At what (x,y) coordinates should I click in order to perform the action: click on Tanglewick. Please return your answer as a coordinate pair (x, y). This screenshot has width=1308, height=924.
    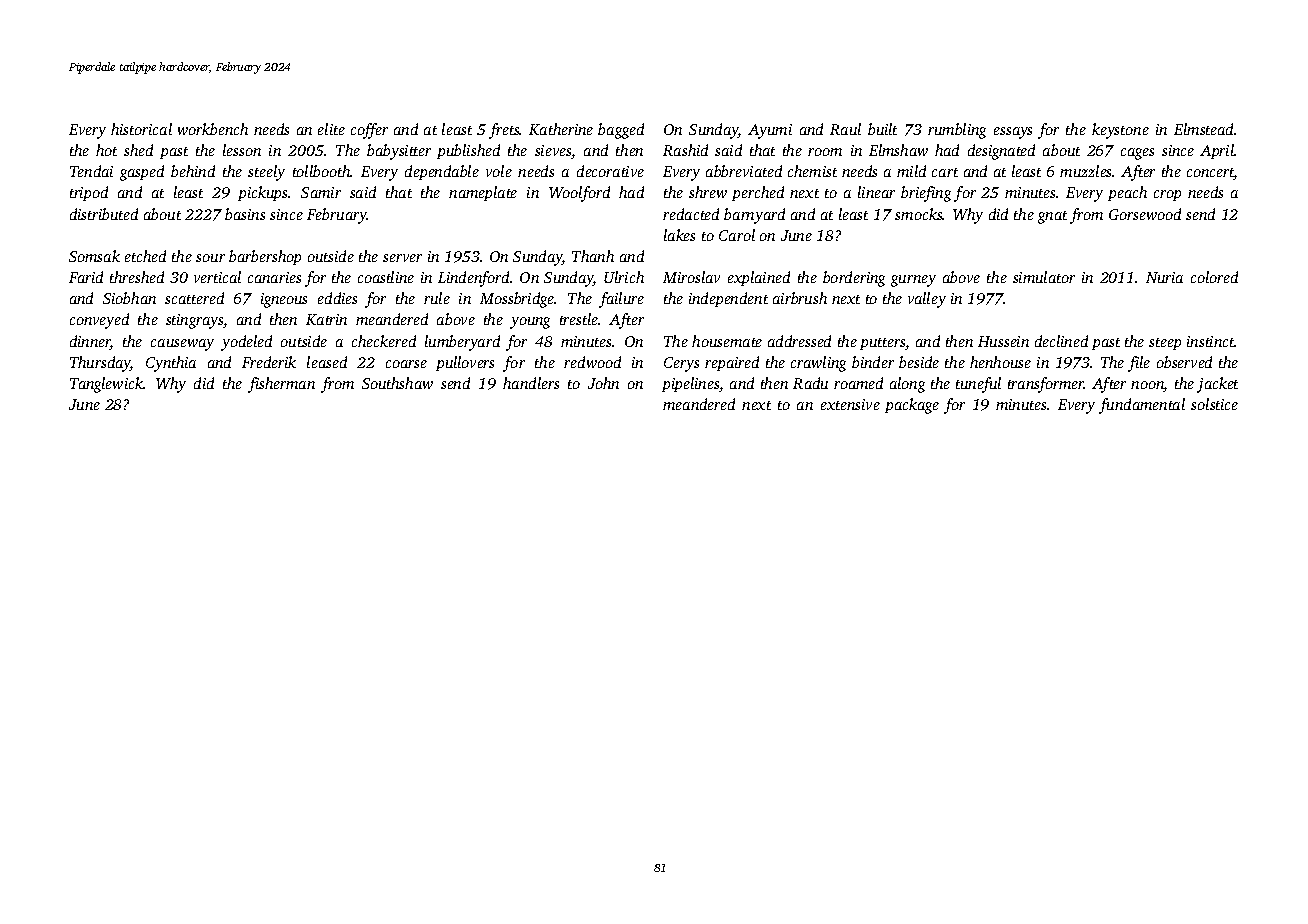
    Looking at the image, I should click on (106, 385).
